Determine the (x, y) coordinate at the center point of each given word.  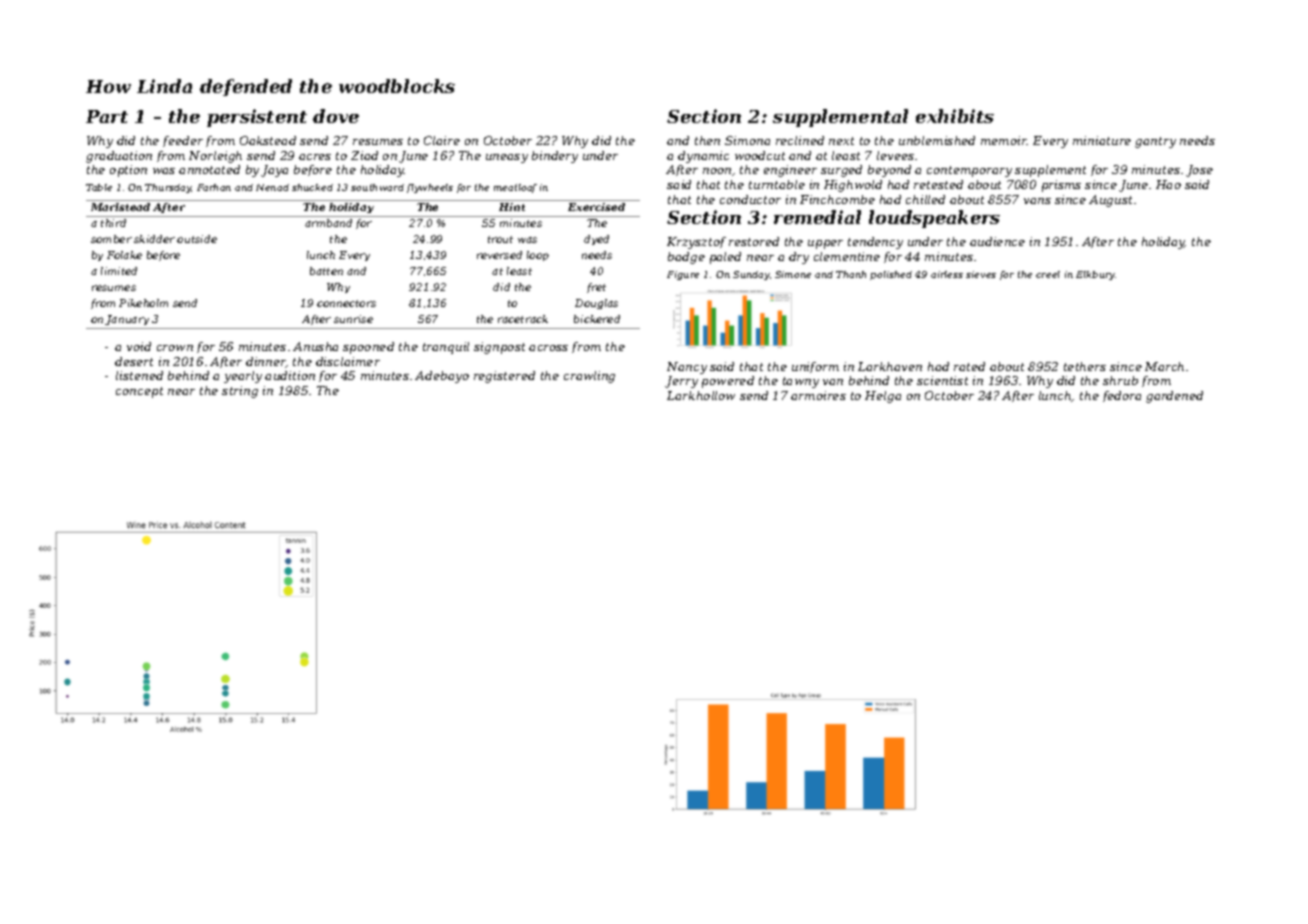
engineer (790, 171)
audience (997, 241)
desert (134, 361)
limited (119, 271)
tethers (1085, 366)
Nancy (687, 368)
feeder (183, 141)
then (707, 140)
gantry (1155, 142)
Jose (1199, 171)
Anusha (315, 346)
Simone (793, 274)
